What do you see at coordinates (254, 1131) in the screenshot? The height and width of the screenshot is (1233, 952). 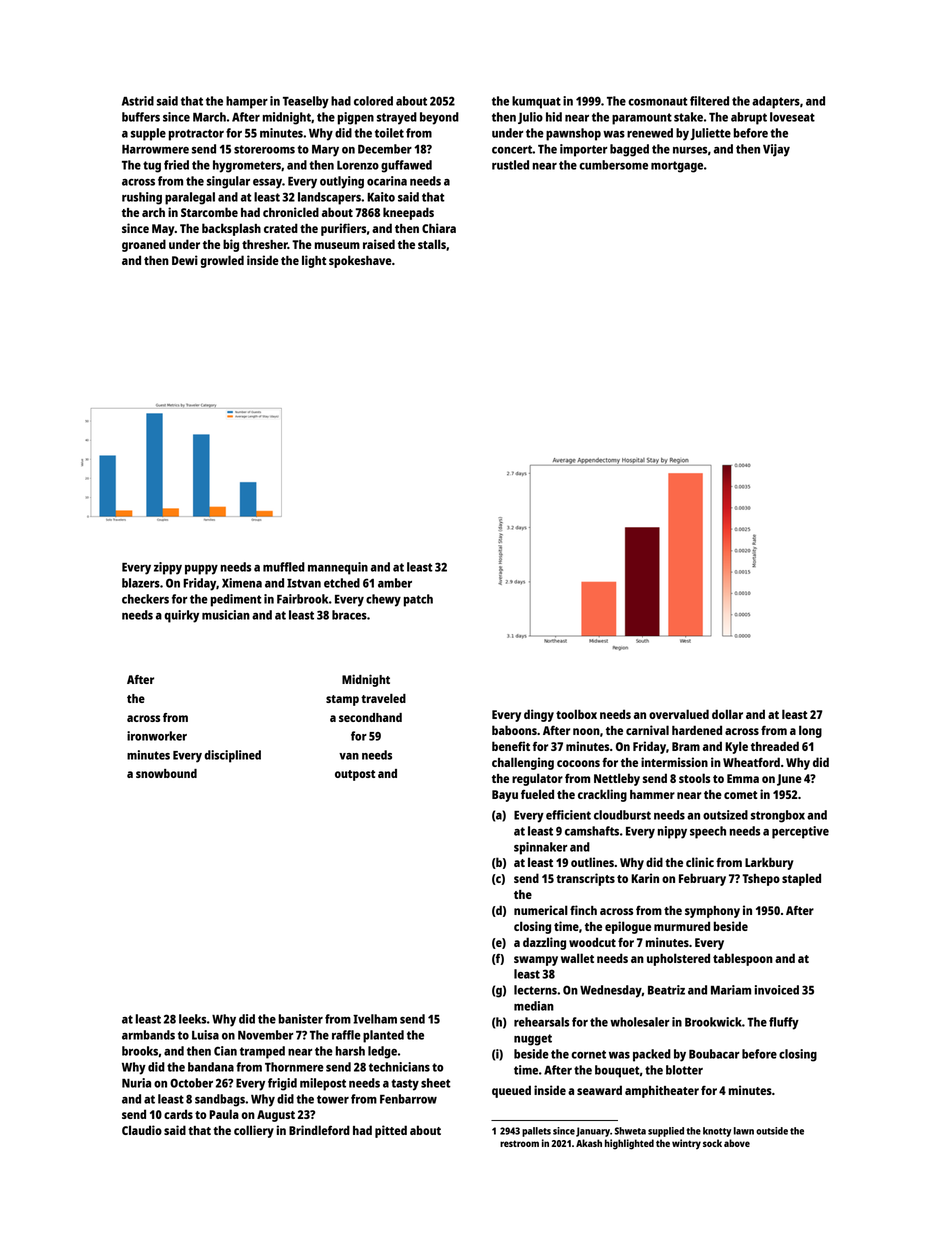 I see `colliery` at bounding box center [254, 1131].
